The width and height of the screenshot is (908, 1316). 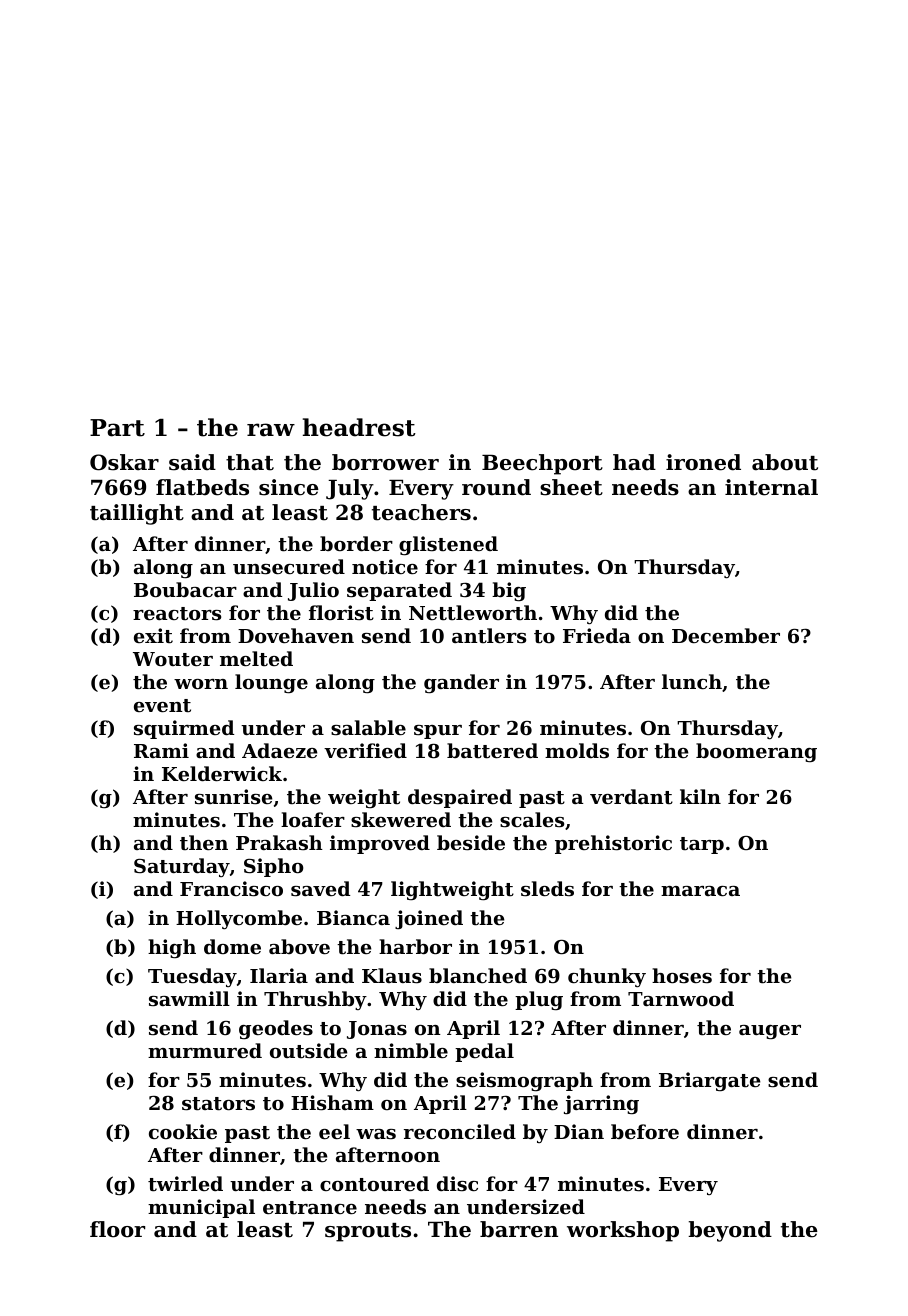 What do you see at coordinates (700, 891) in the screenshot?
I see `maraca` at bounding box center [700, 891].
